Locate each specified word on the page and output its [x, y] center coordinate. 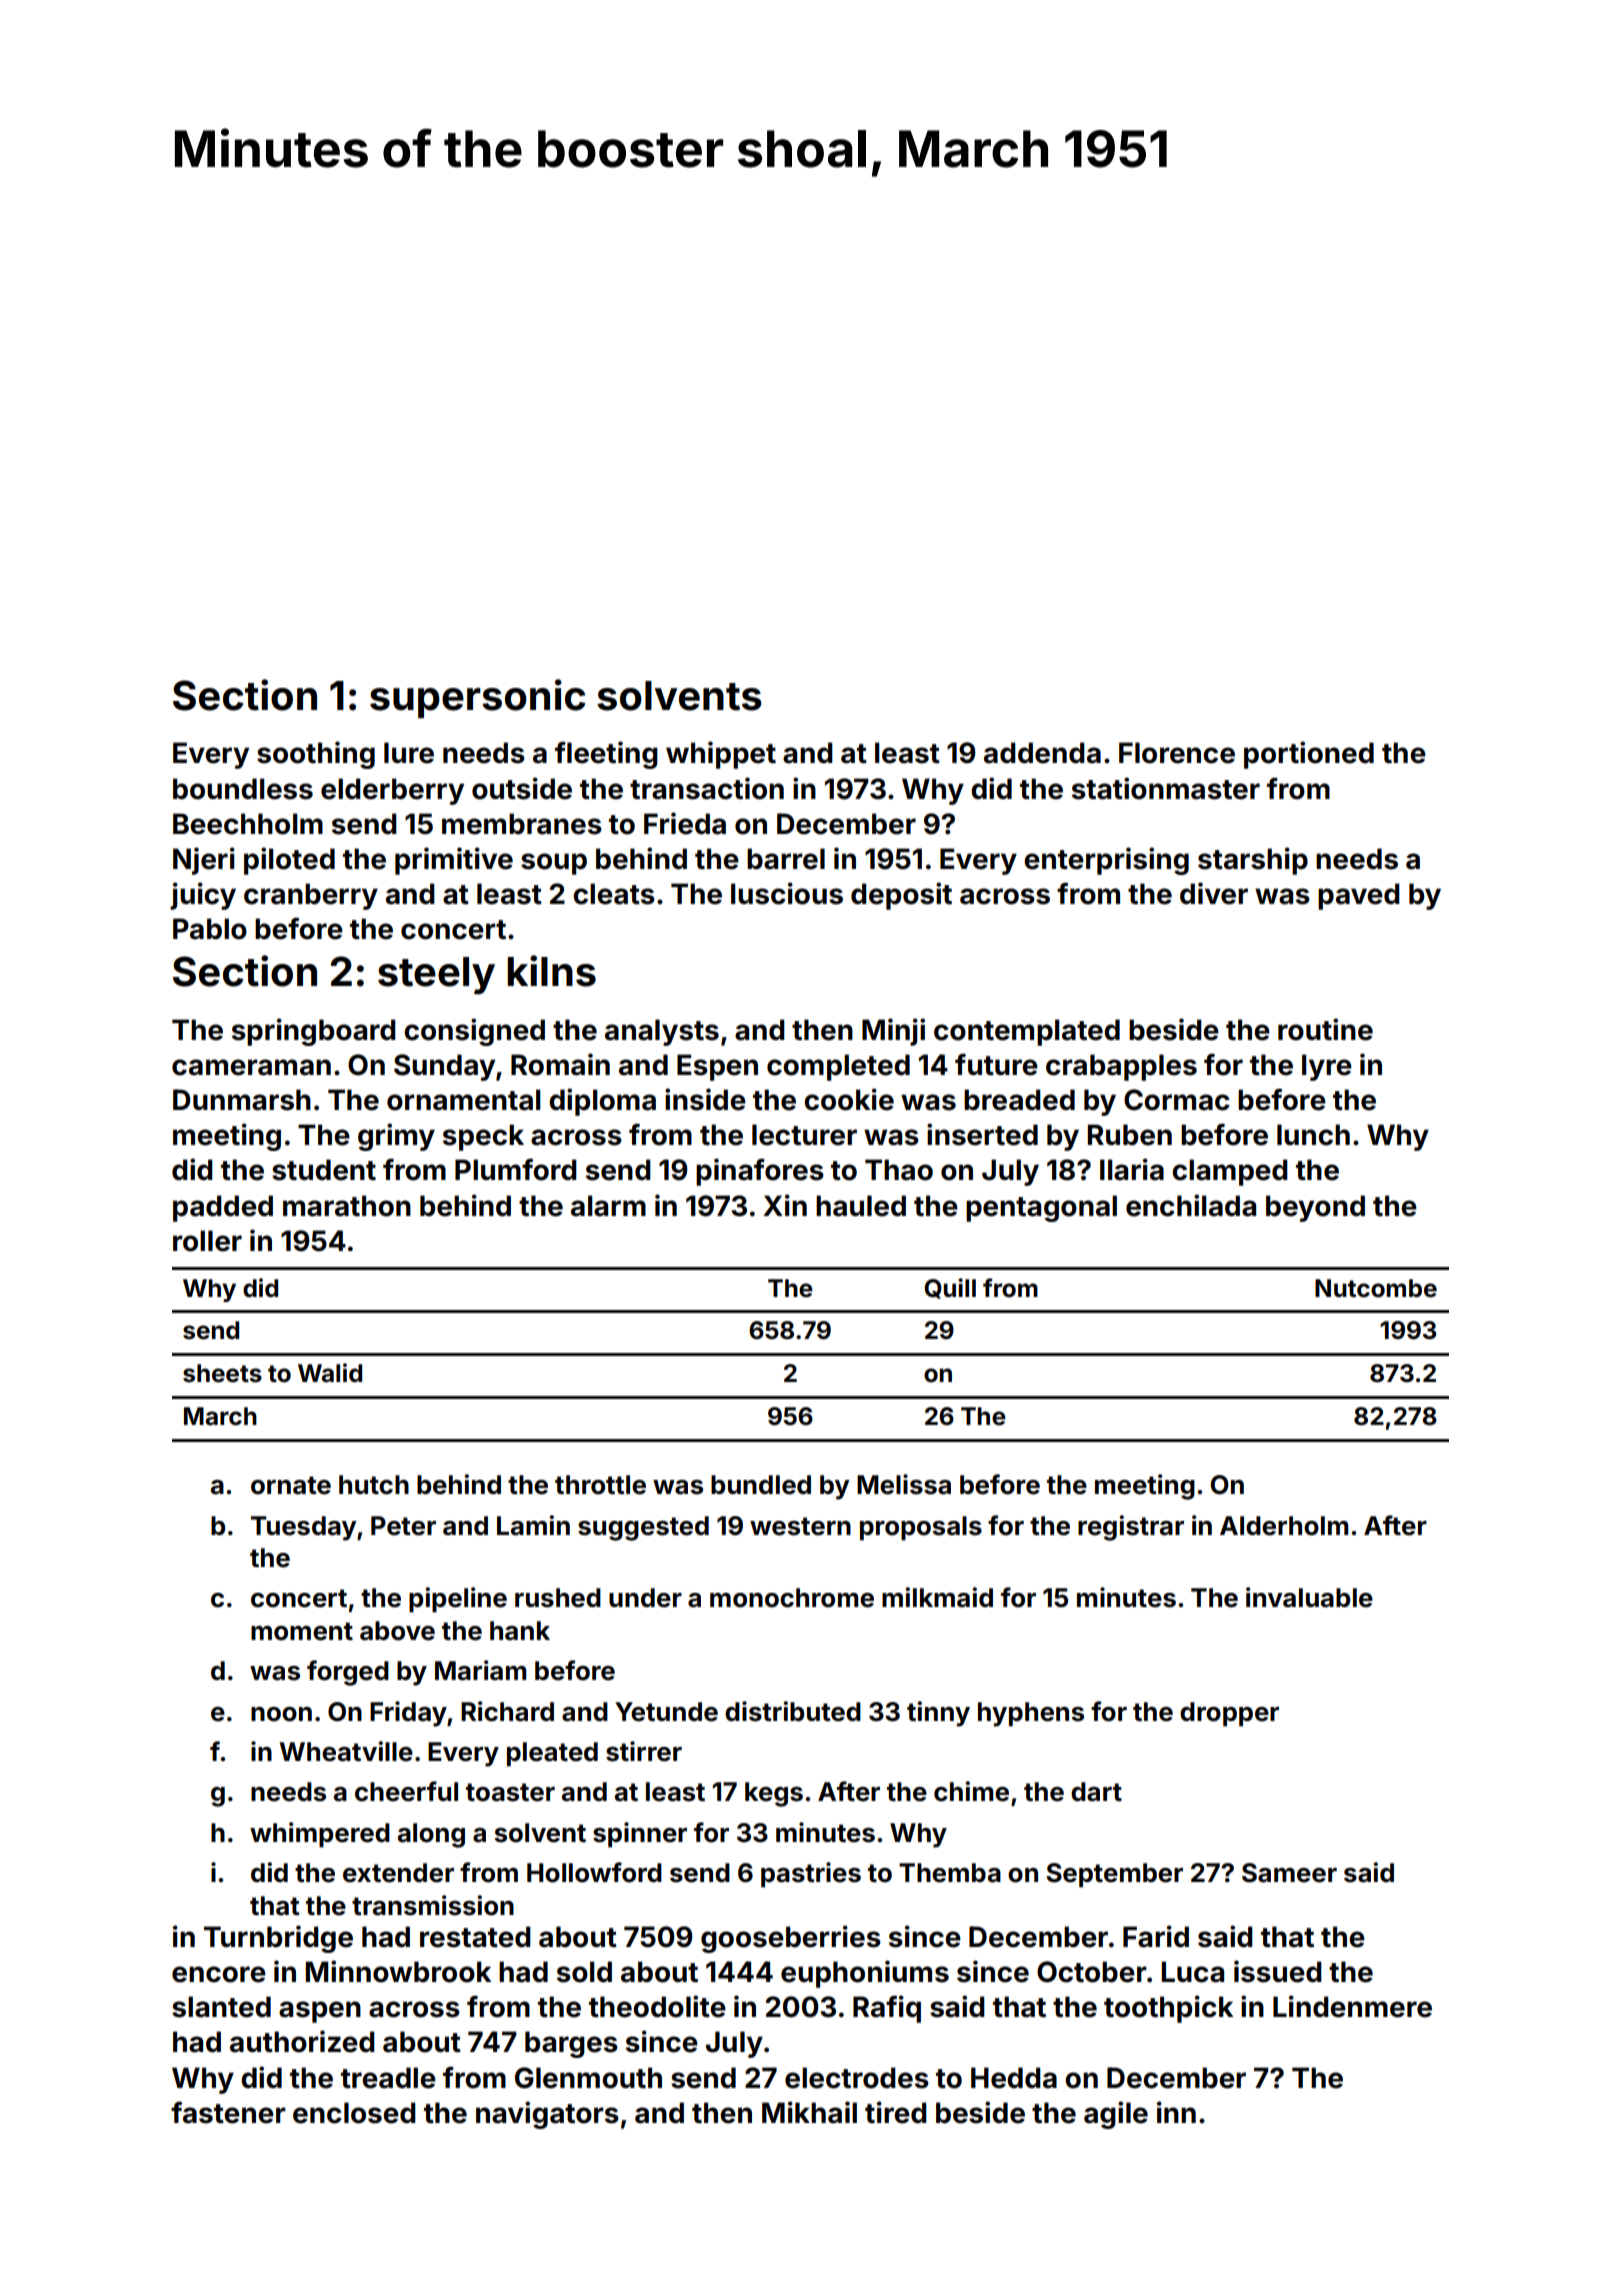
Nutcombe [1376, 1288]
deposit [901, 896]
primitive [454, 861]
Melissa [904, 1484]
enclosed [354, 2113]
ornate [291, 1485]
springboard [314, 1032]
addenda [1042, 753]
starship [1253, 861]
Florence [1177, 753]
